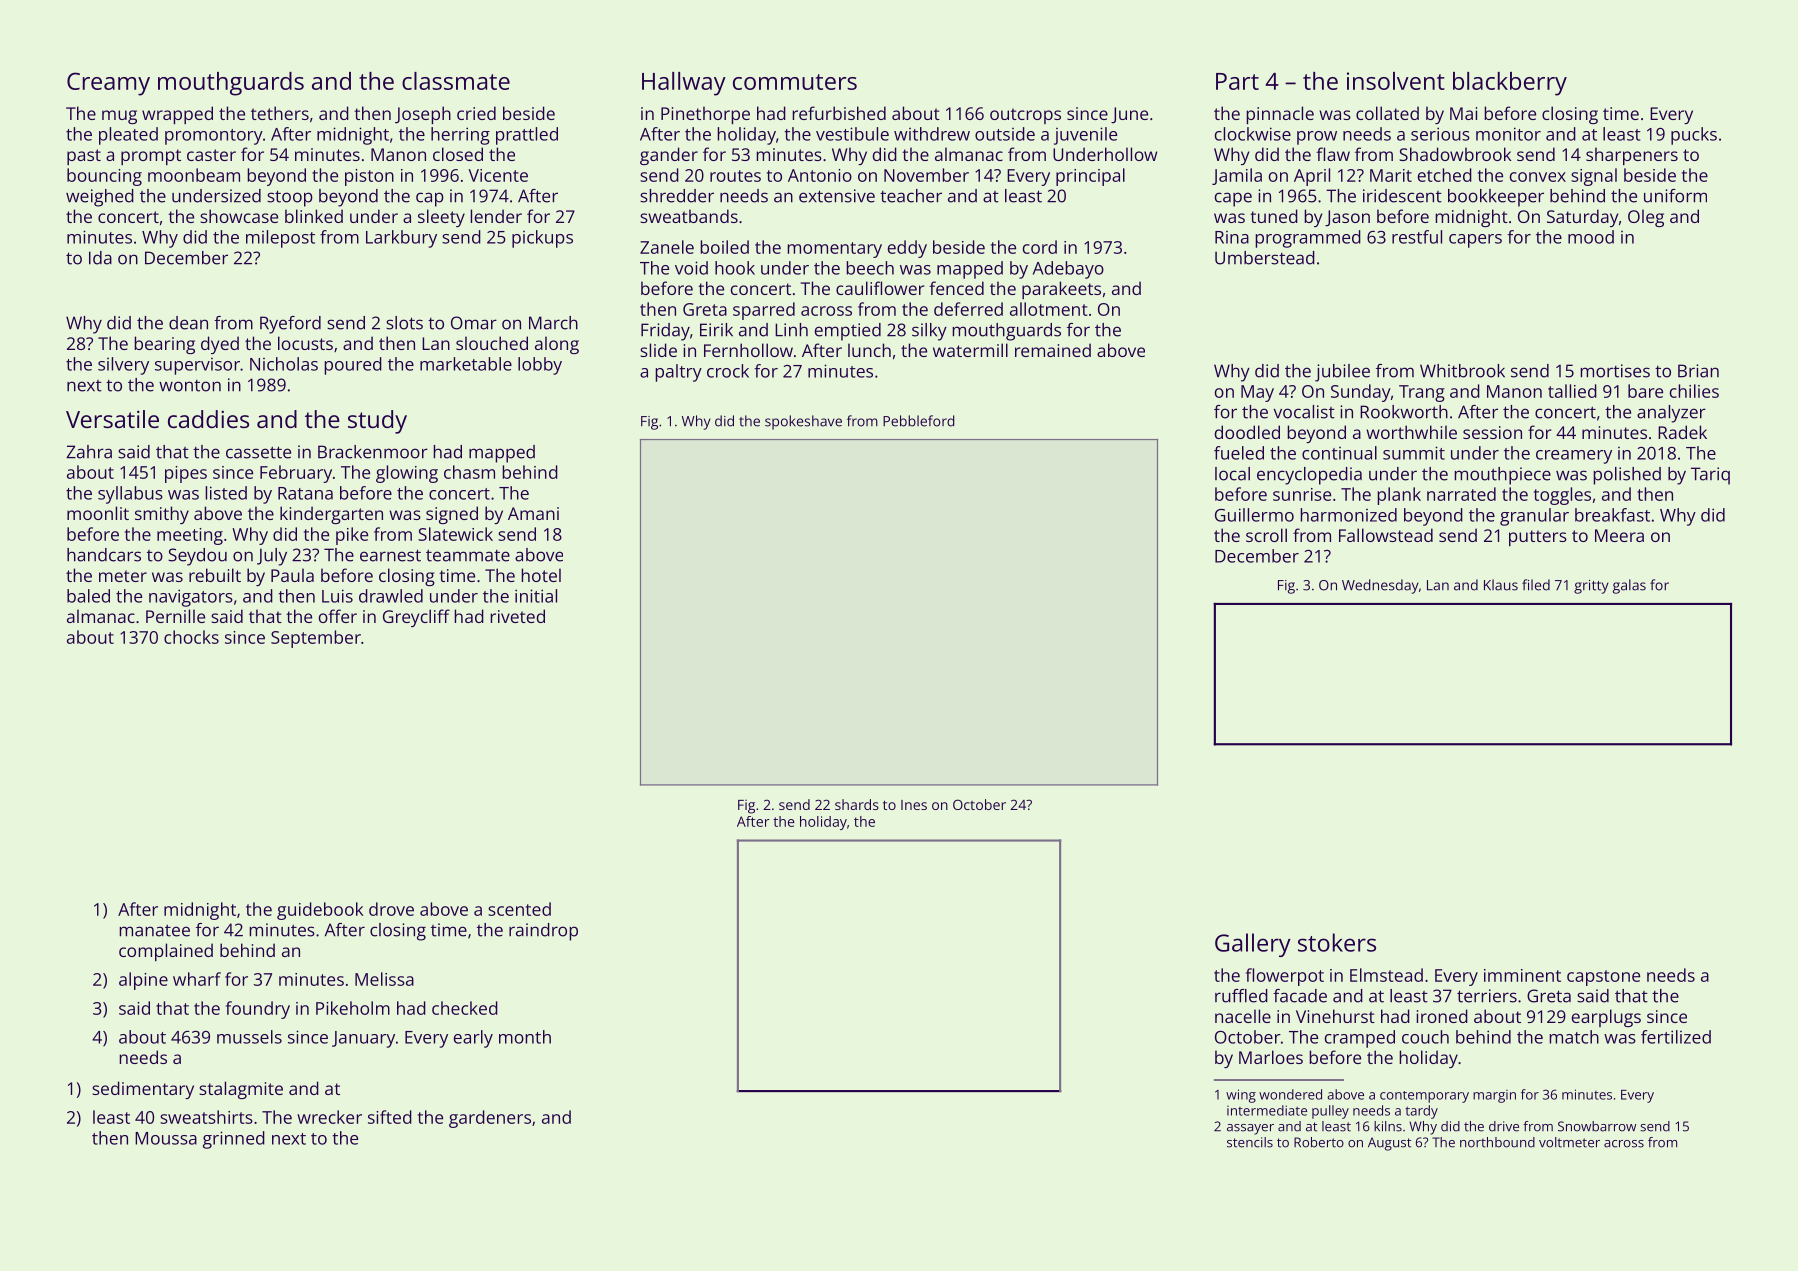  I want to click on stokers, so click(1337, 942).
